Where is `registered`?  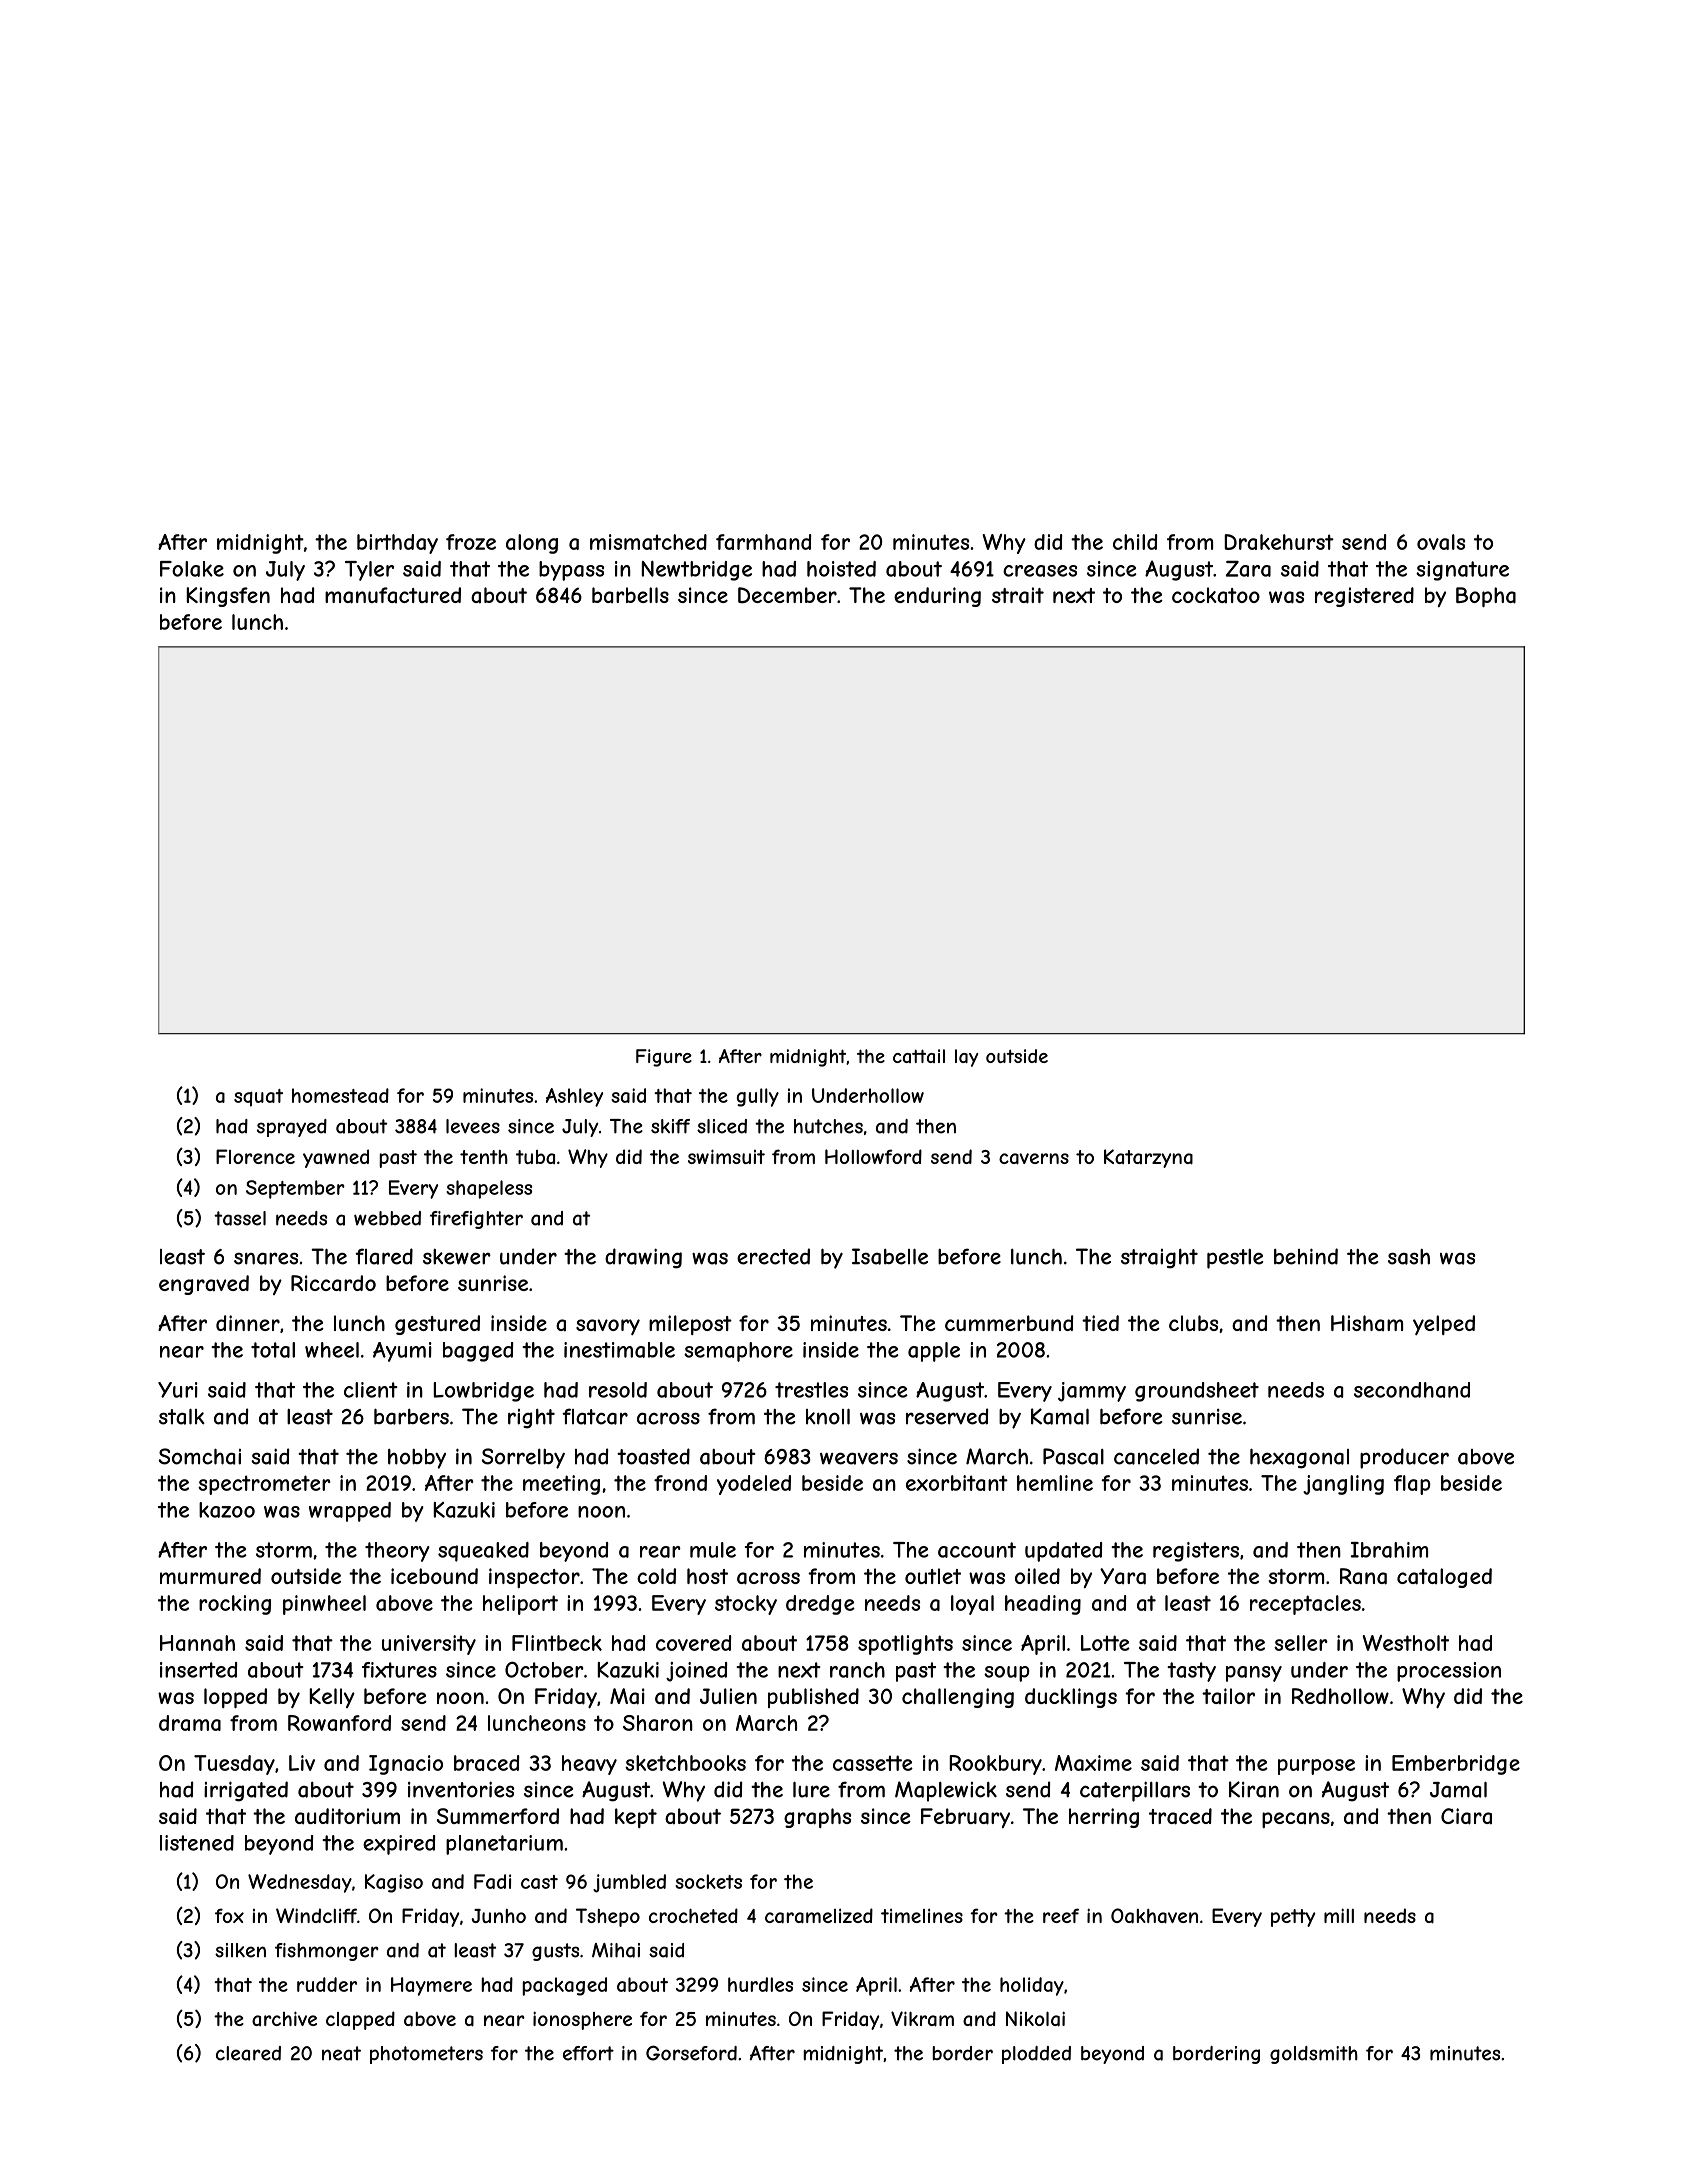
registered is located at coordinates (1364, 597).
